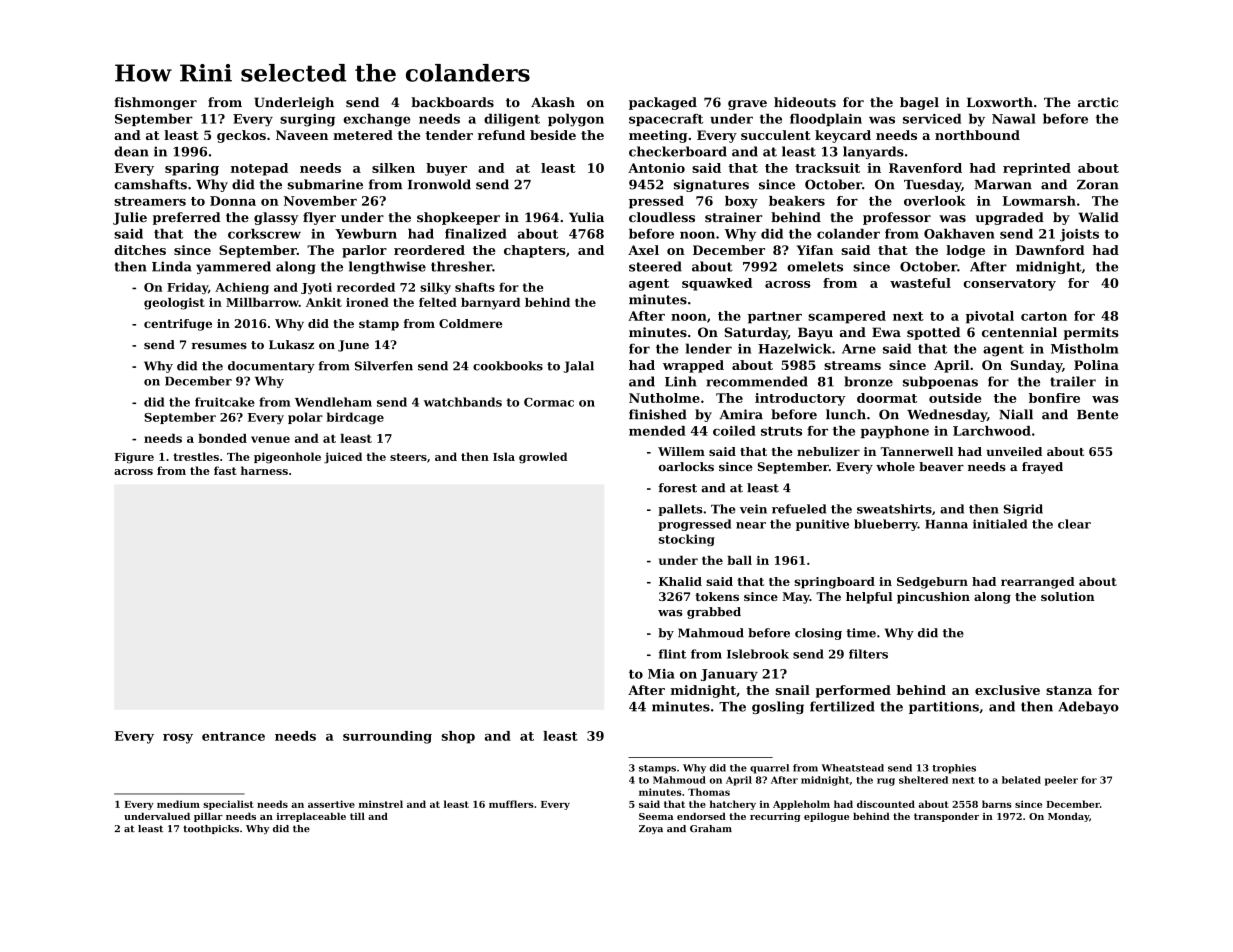 Image resolution: width=1233 pixels, height=952 pixels. I want to click on backboards, so click(452, 102).
